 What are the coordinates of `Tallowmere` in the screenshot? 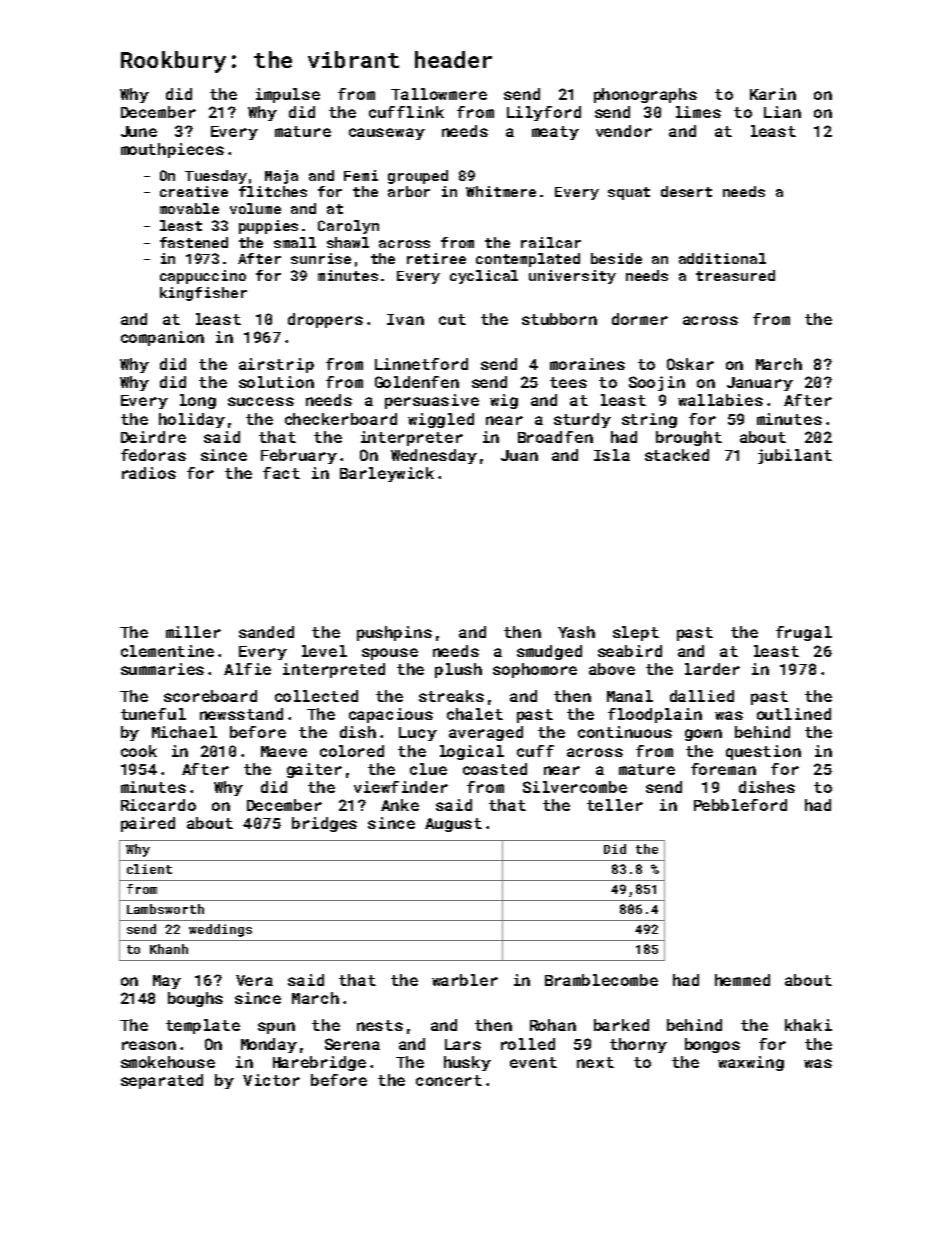 It's located at (439, 94).
